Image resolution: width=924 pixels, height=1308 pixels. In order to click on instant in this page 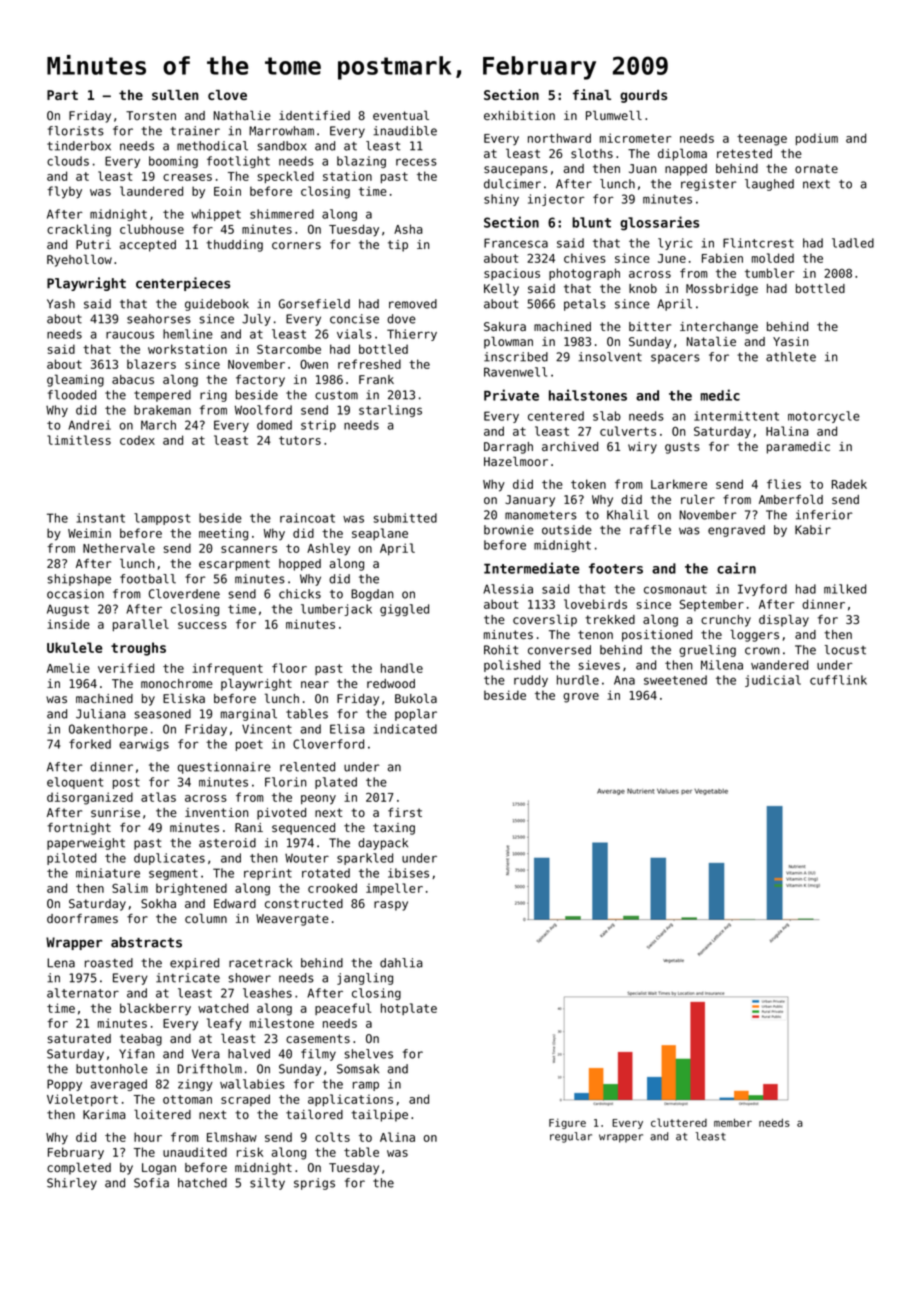, I will do `click(100, 518)`.
